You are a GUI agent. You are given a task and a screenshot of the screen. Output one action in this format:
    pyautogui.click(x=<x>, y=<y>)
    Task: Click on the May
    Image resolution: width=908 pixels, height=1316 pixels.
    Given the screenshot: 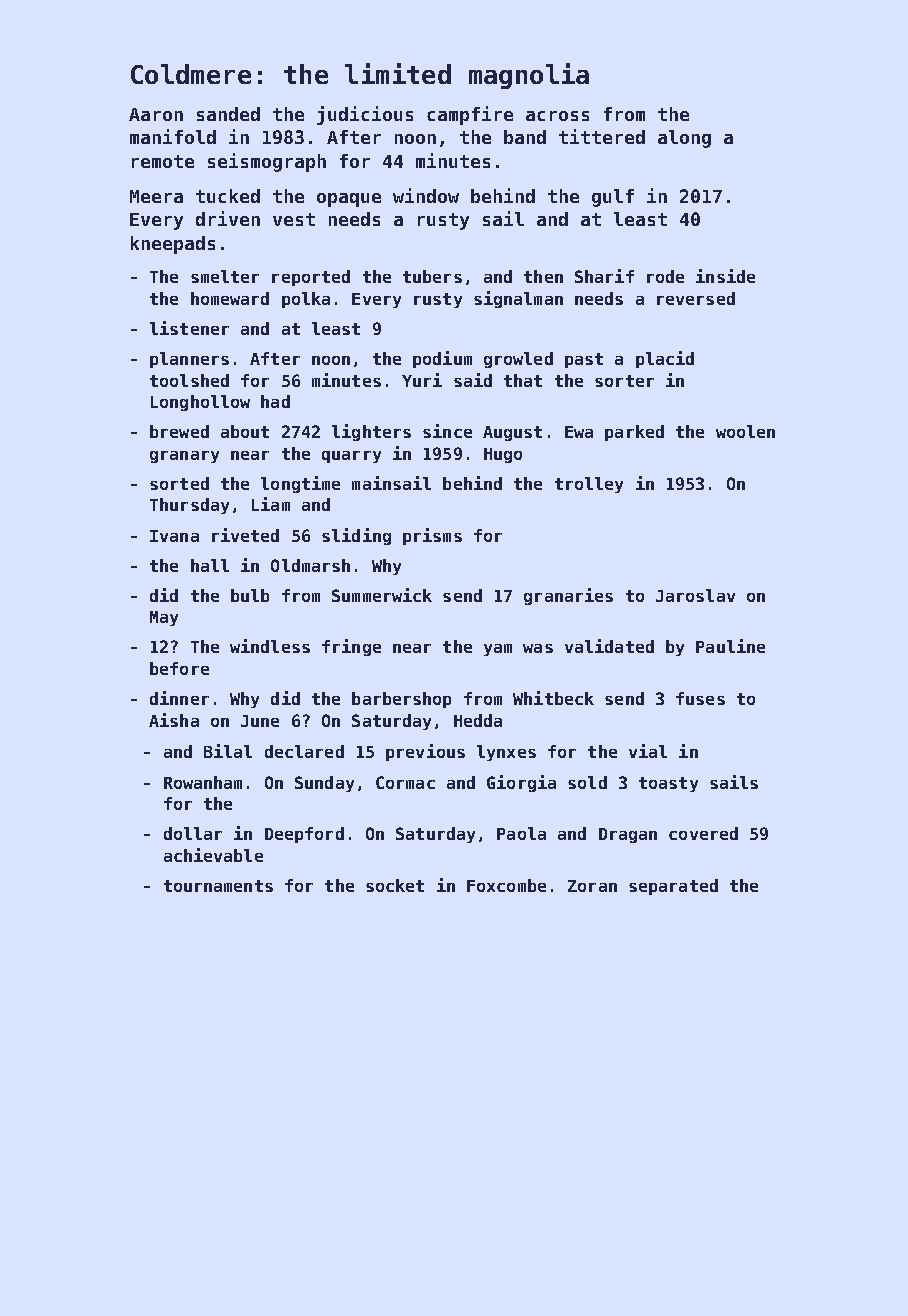 What is the action you would take?
    pyautogui.click(x=164, y=618)
